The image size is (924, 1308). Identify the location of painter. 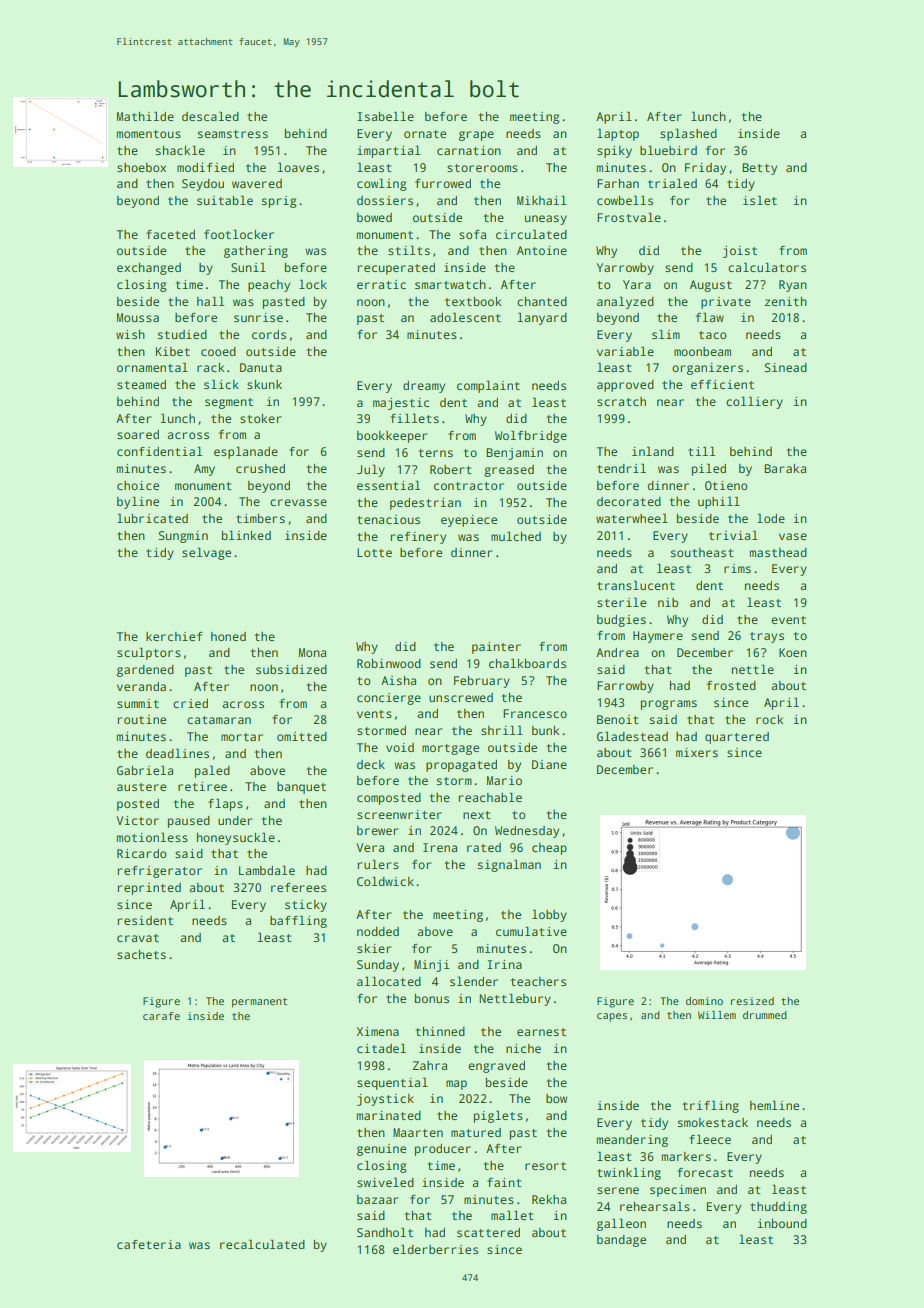
(496, 648).
